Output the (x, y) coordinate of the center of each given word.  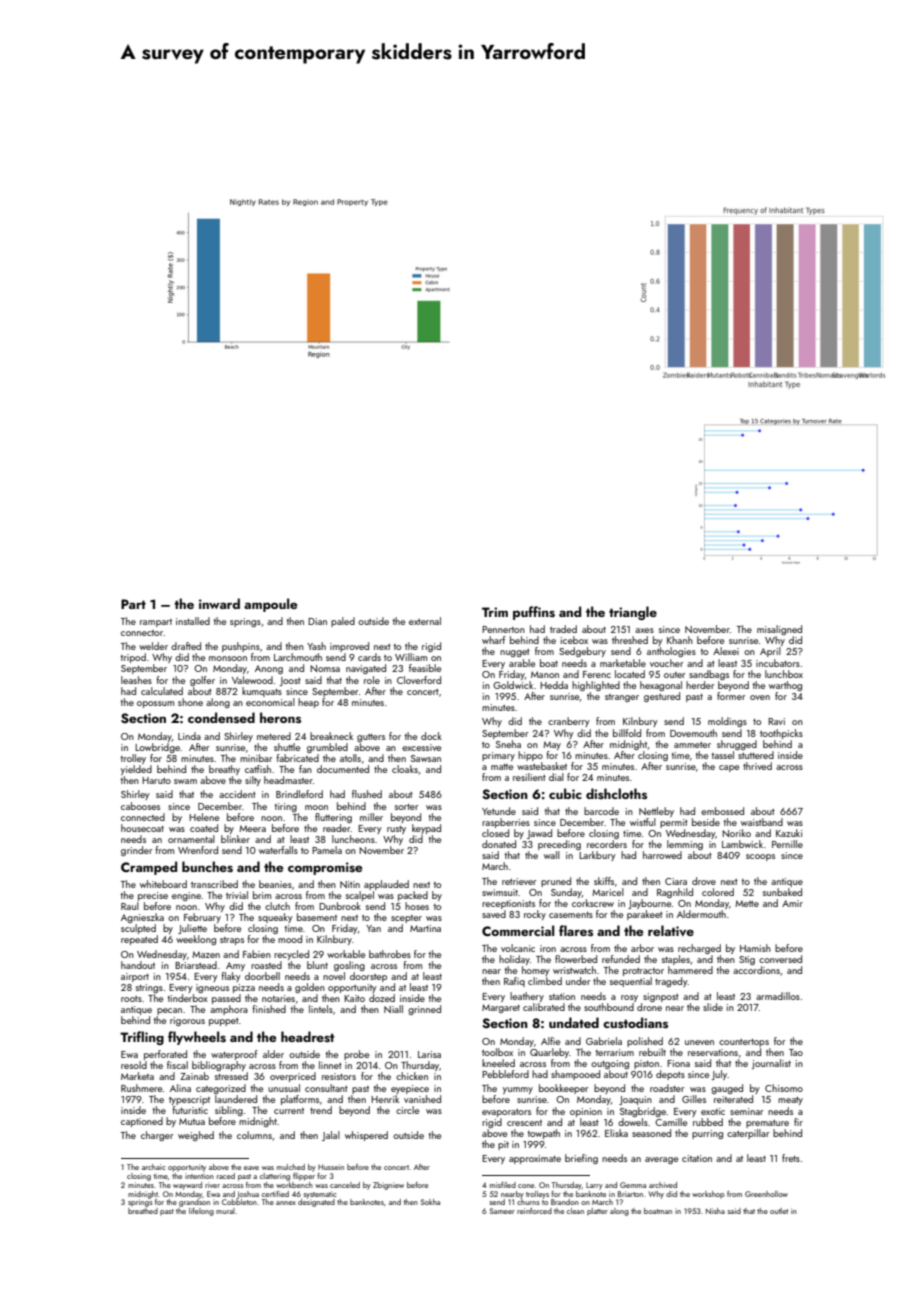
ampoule (270, 605)
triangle (633, 613)
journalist (771, 1064)
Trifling (142, 1038)
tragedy (671, 982)
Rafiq (514, 982)
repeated (139, 940)
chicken (412, 1076)
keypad (426, 829)
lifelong (201, 1212)
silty (253, 781)
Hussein (331, 1167)
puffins (534, 613)
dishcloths (616, 794)
